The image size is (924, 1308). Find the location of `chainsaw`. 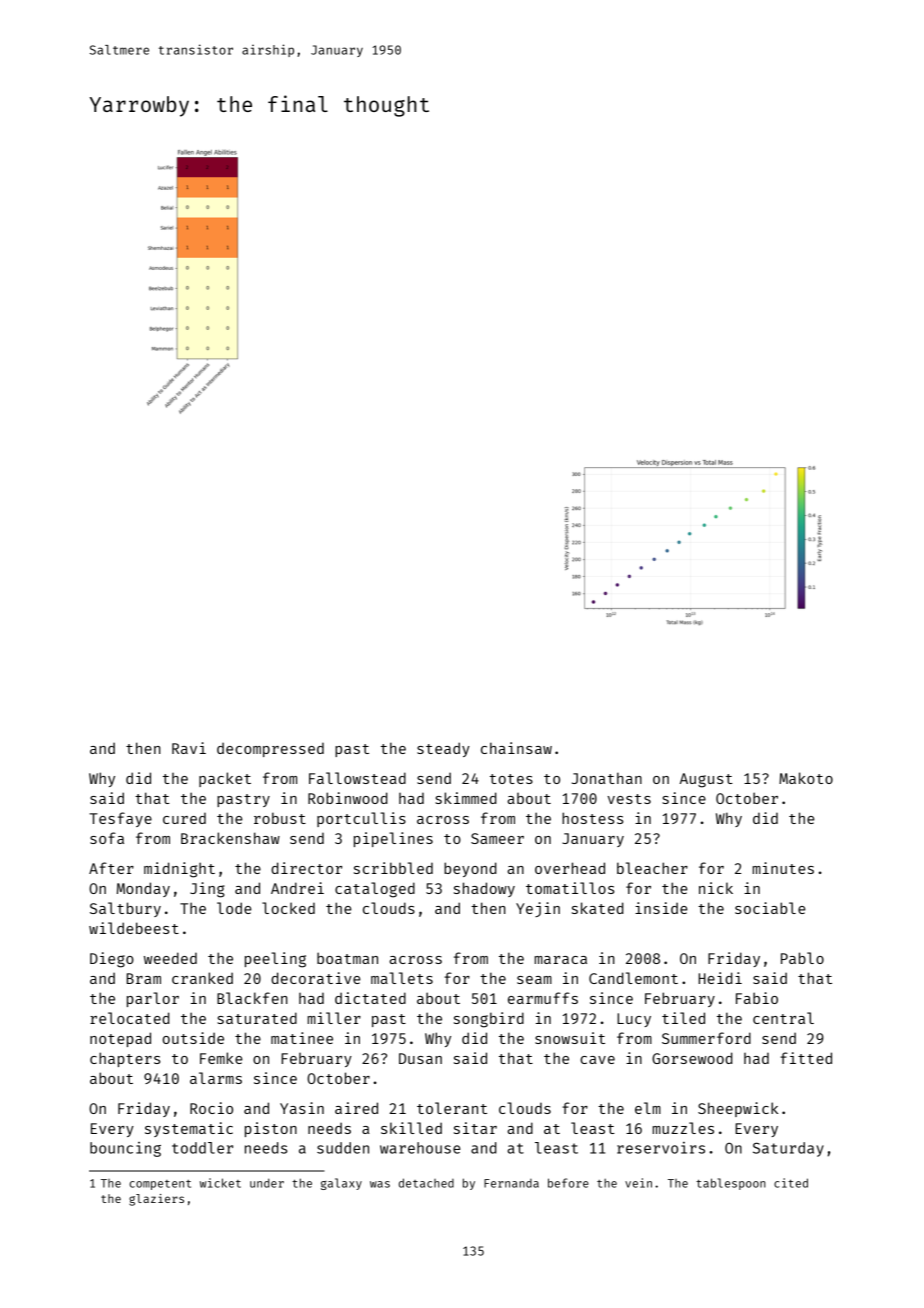

chainsaw is located at coordinates (516, 748).
